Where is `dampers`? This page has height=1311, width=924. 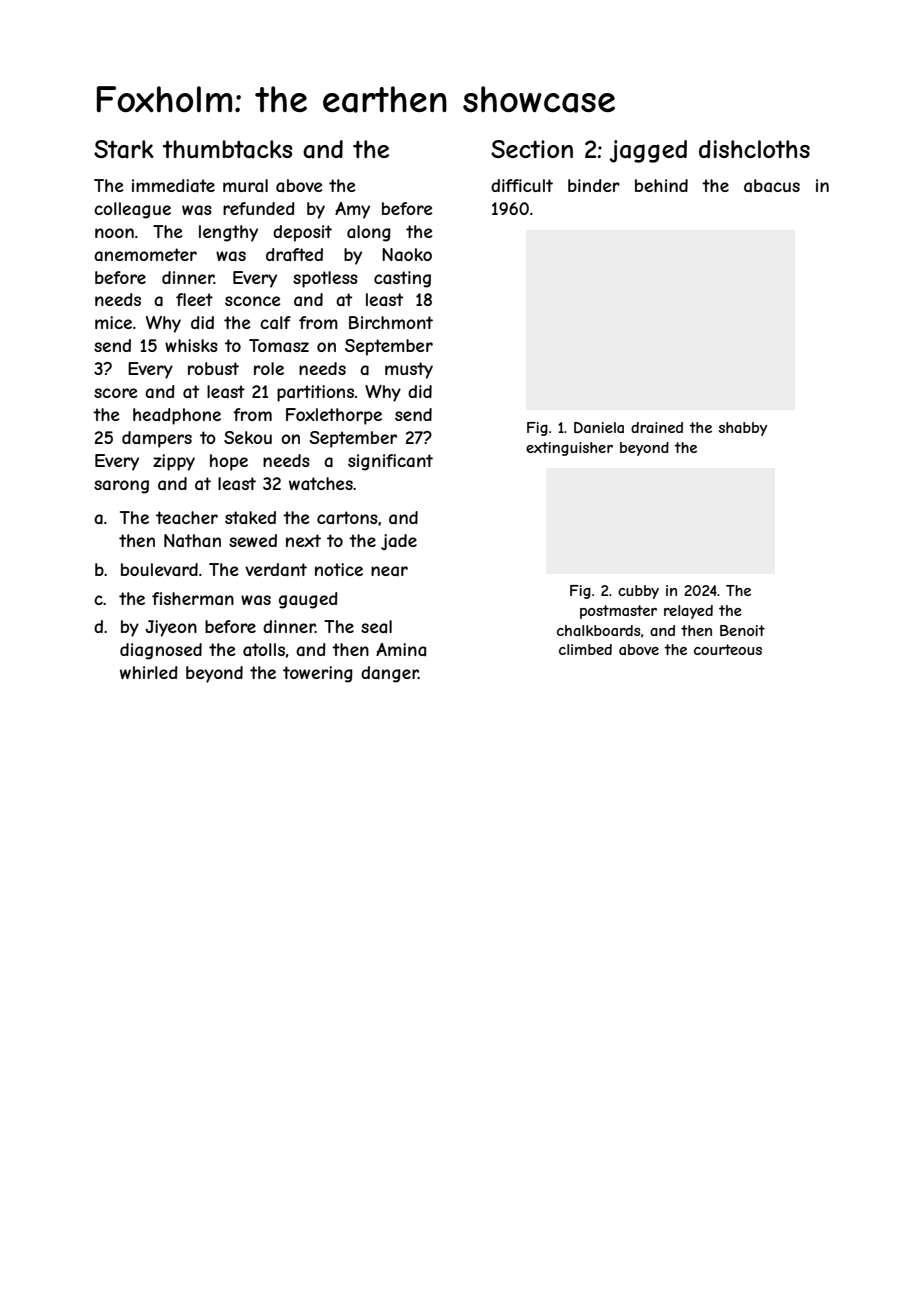 dampers is located at coordinates (157, 439).
